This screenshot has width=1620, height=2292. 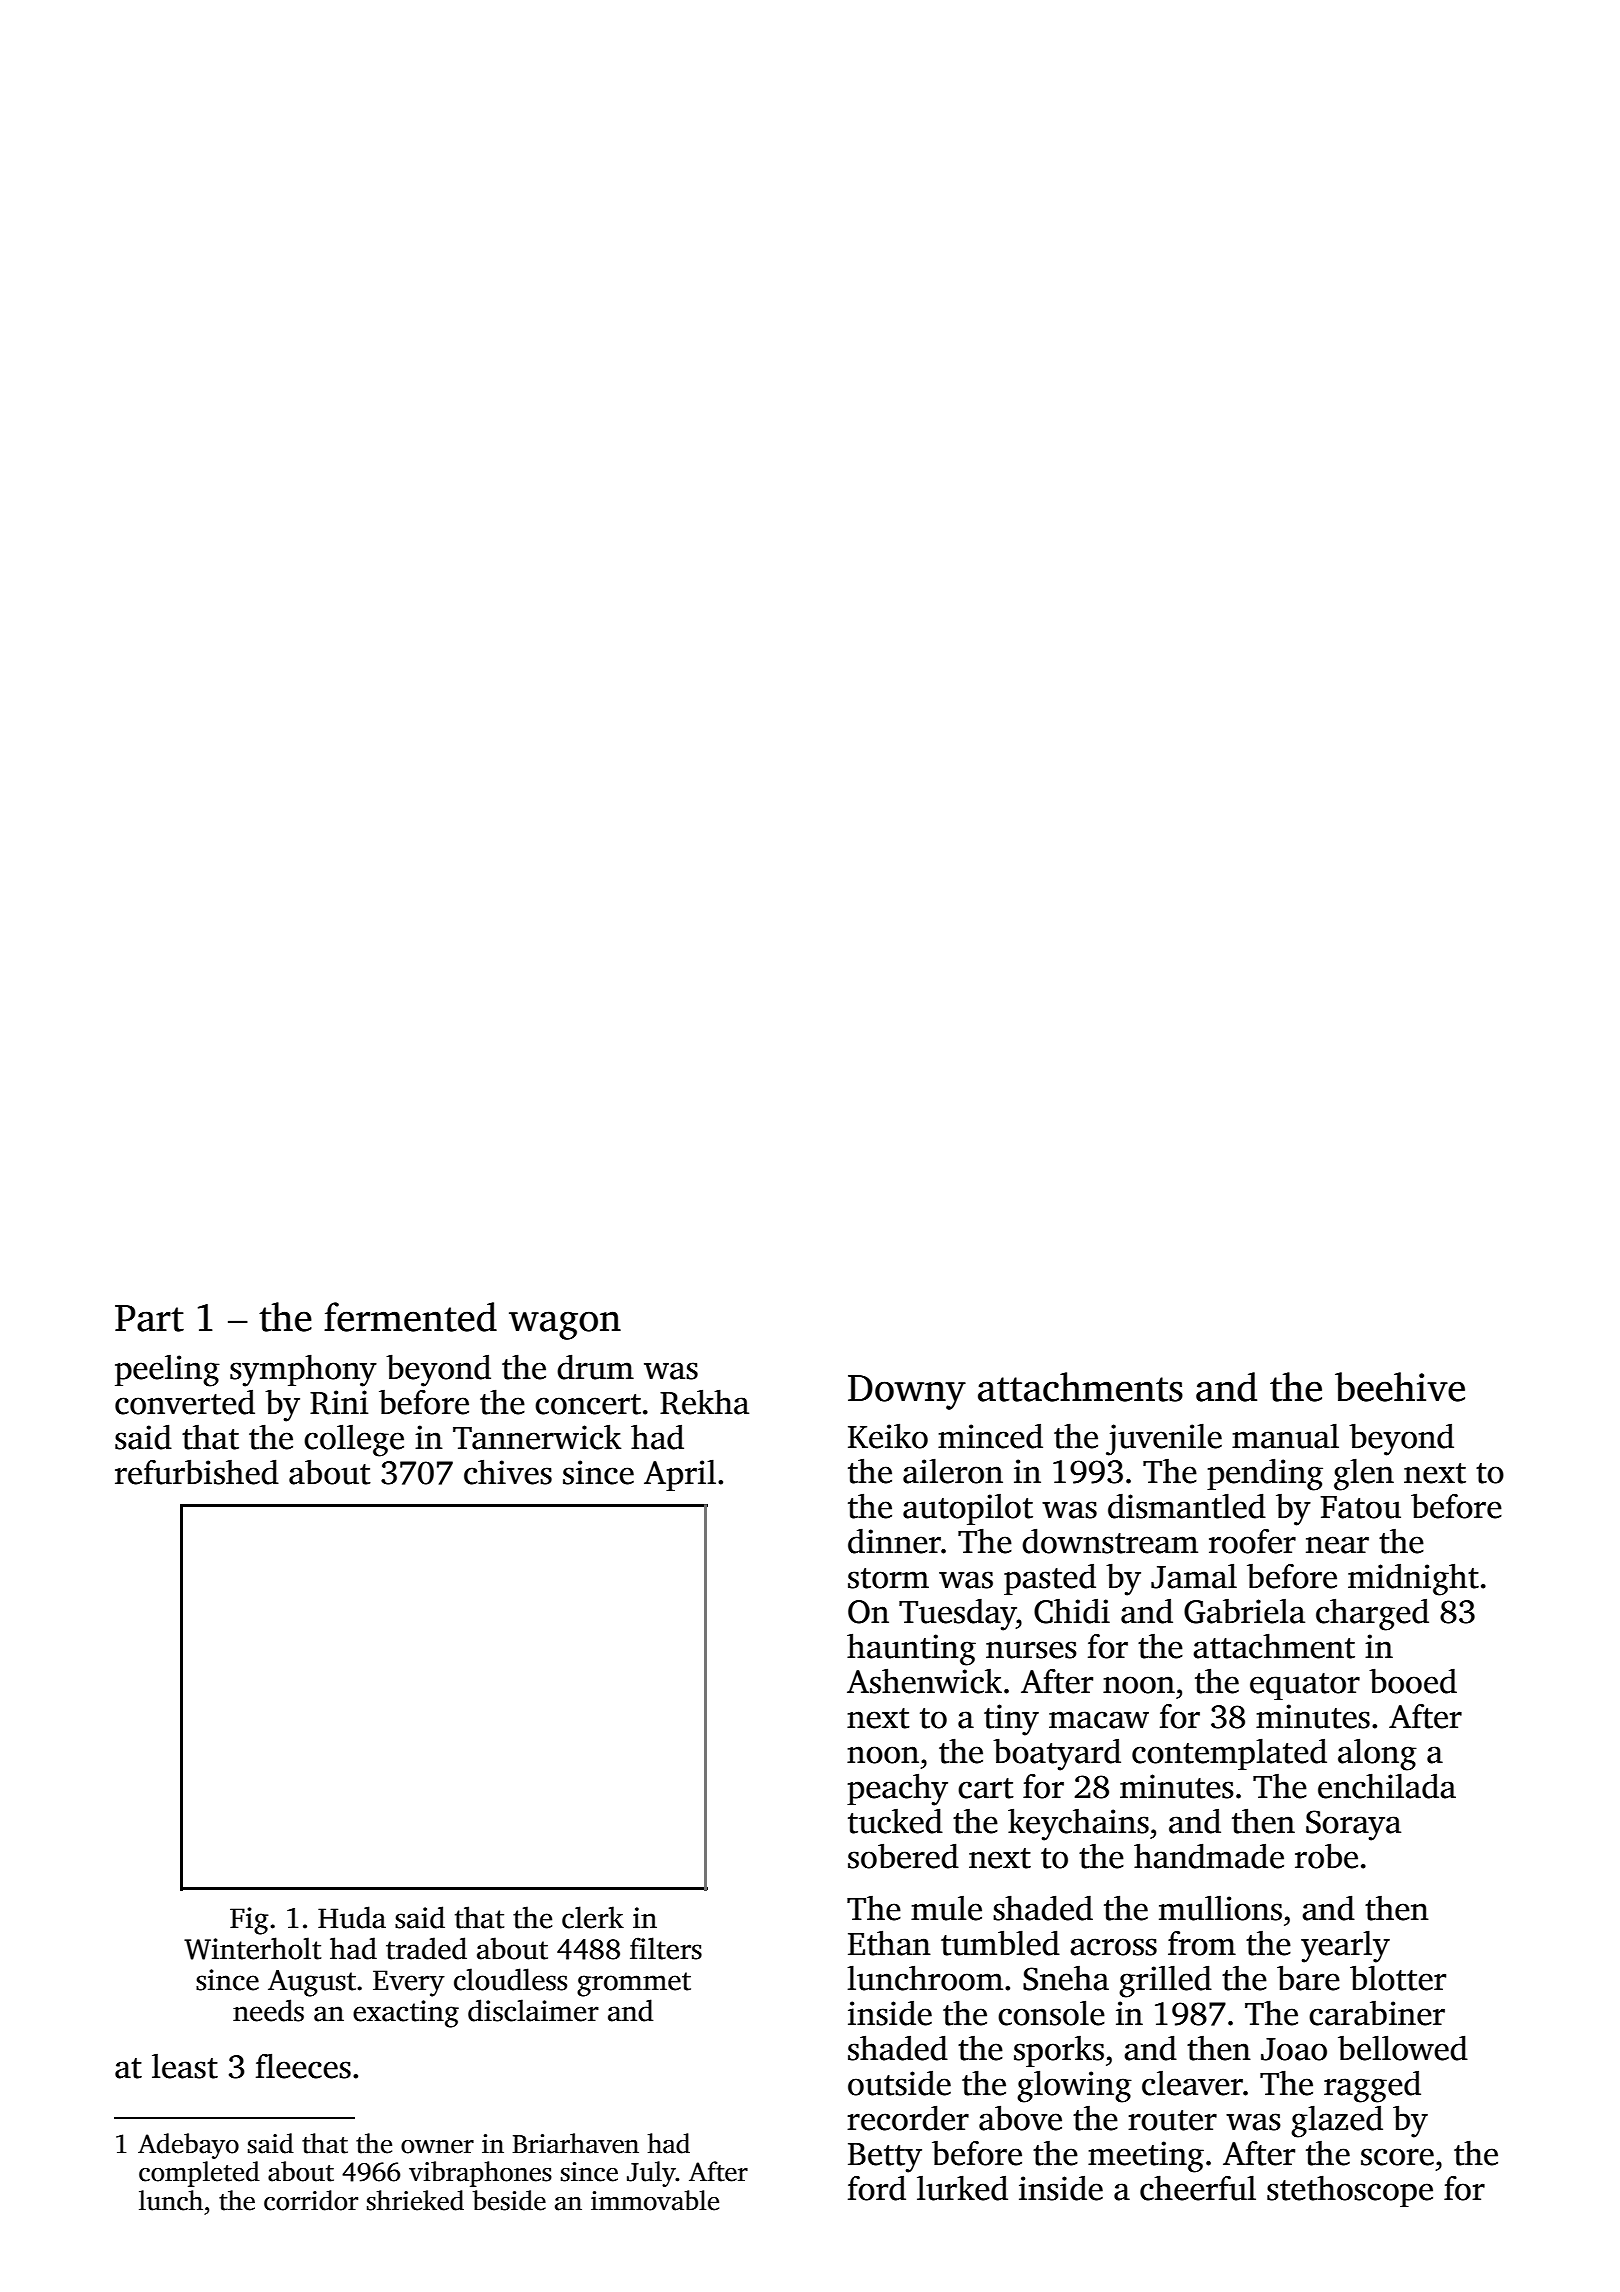 I want to click on along, so click(x=1377, y=1754).
